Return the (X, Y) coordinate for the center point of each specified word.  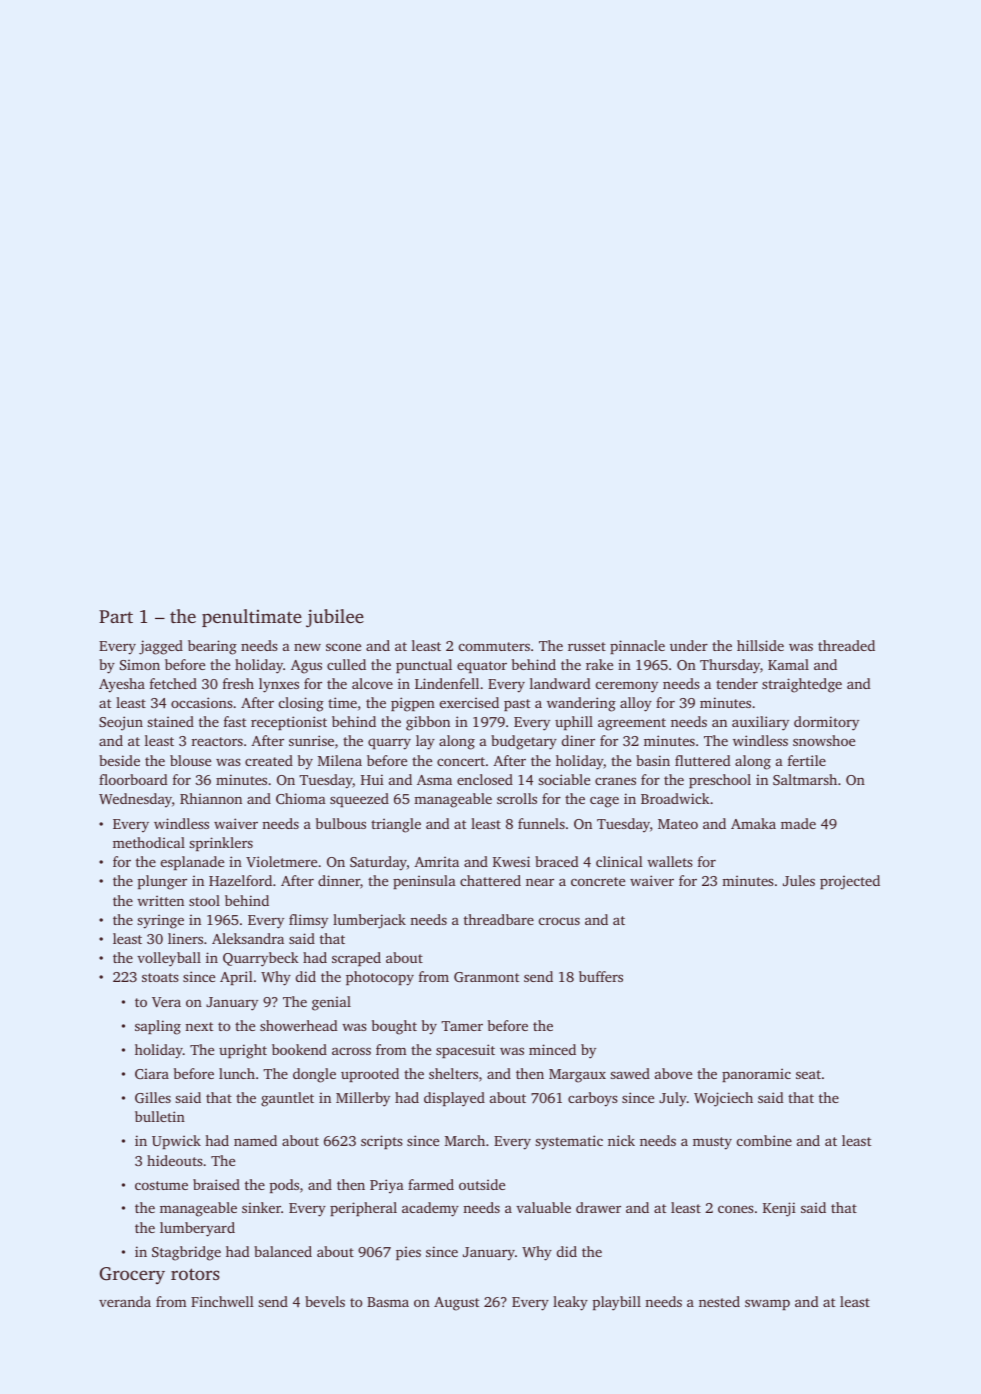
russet (587, 646)
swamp (767, 1305)
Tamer (462, 1026)
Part (116, 616)
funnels (541, 823)
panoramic (756, 1075)
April (236, 978)
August (456, 1304)
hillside (760, 645)
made (798, 823)
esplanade (192, 863)
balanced (283, 1251)
